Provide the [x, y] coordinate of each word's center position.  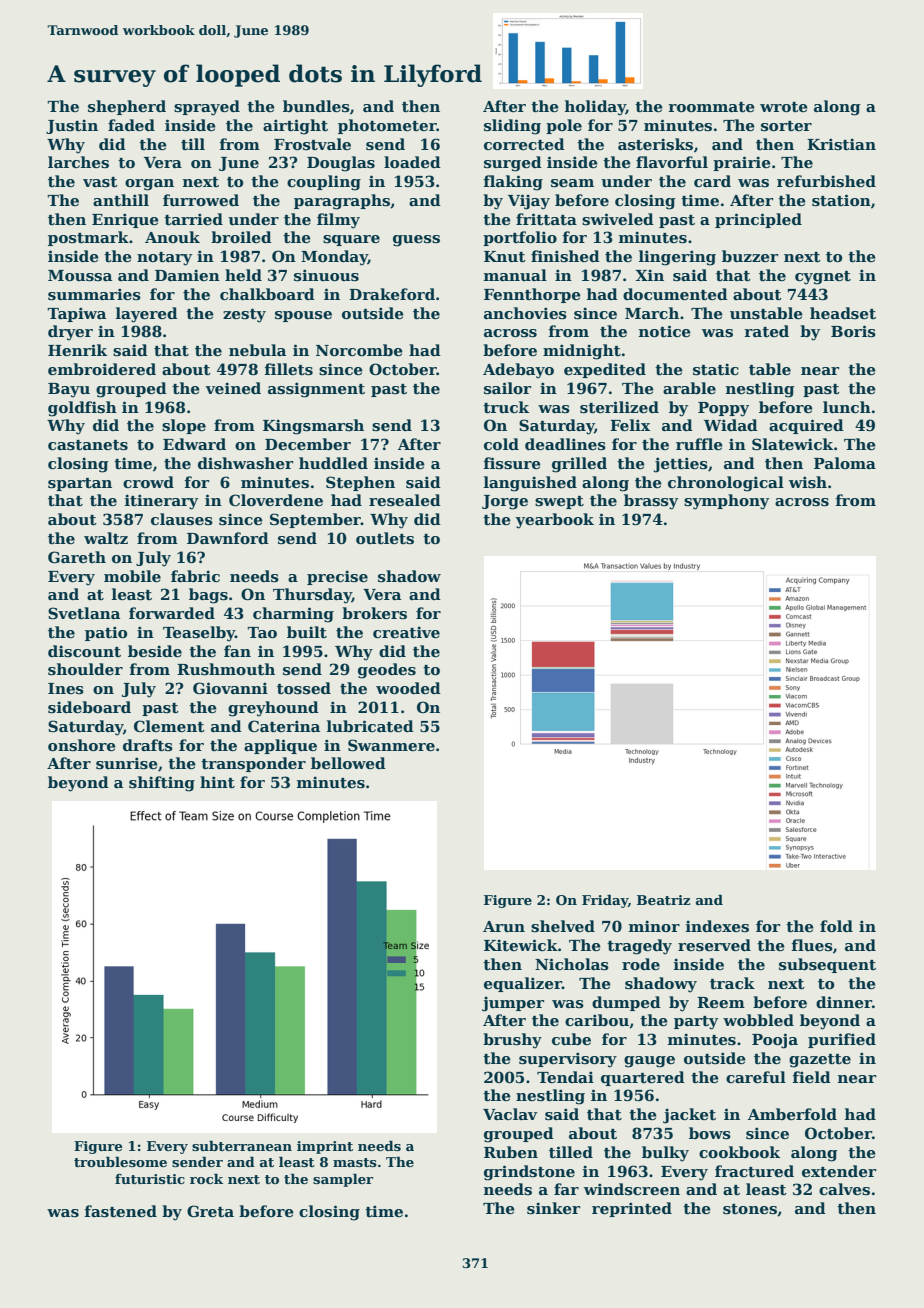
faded [131, 125]
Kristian [841, 144]
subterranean [242, 1146]
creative [406, 632]
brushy [512, 1041]
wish [808, 482]
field [812, 1077]
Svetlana [84, 613]
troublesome [120, 1162]
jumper [513, 1004]
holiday [595, 108]
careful [756, 1077]
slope [184, 426]
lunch [847, 407]
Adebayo [518, 371]
